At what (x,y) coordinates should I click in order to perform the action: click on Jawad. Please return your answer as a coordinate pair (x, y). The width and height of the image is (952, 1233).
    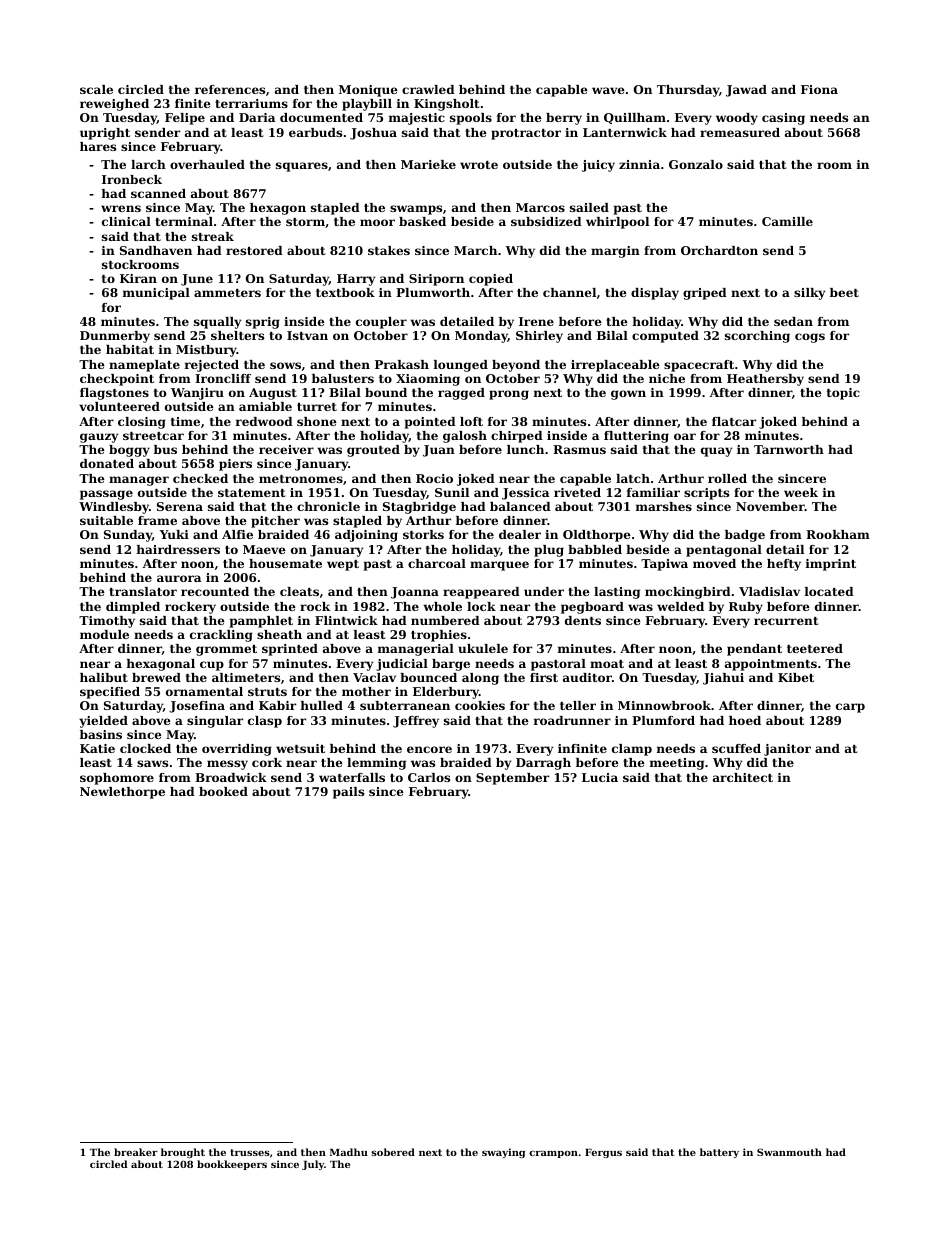
    Looking at the image, I should click on (746, 91).
